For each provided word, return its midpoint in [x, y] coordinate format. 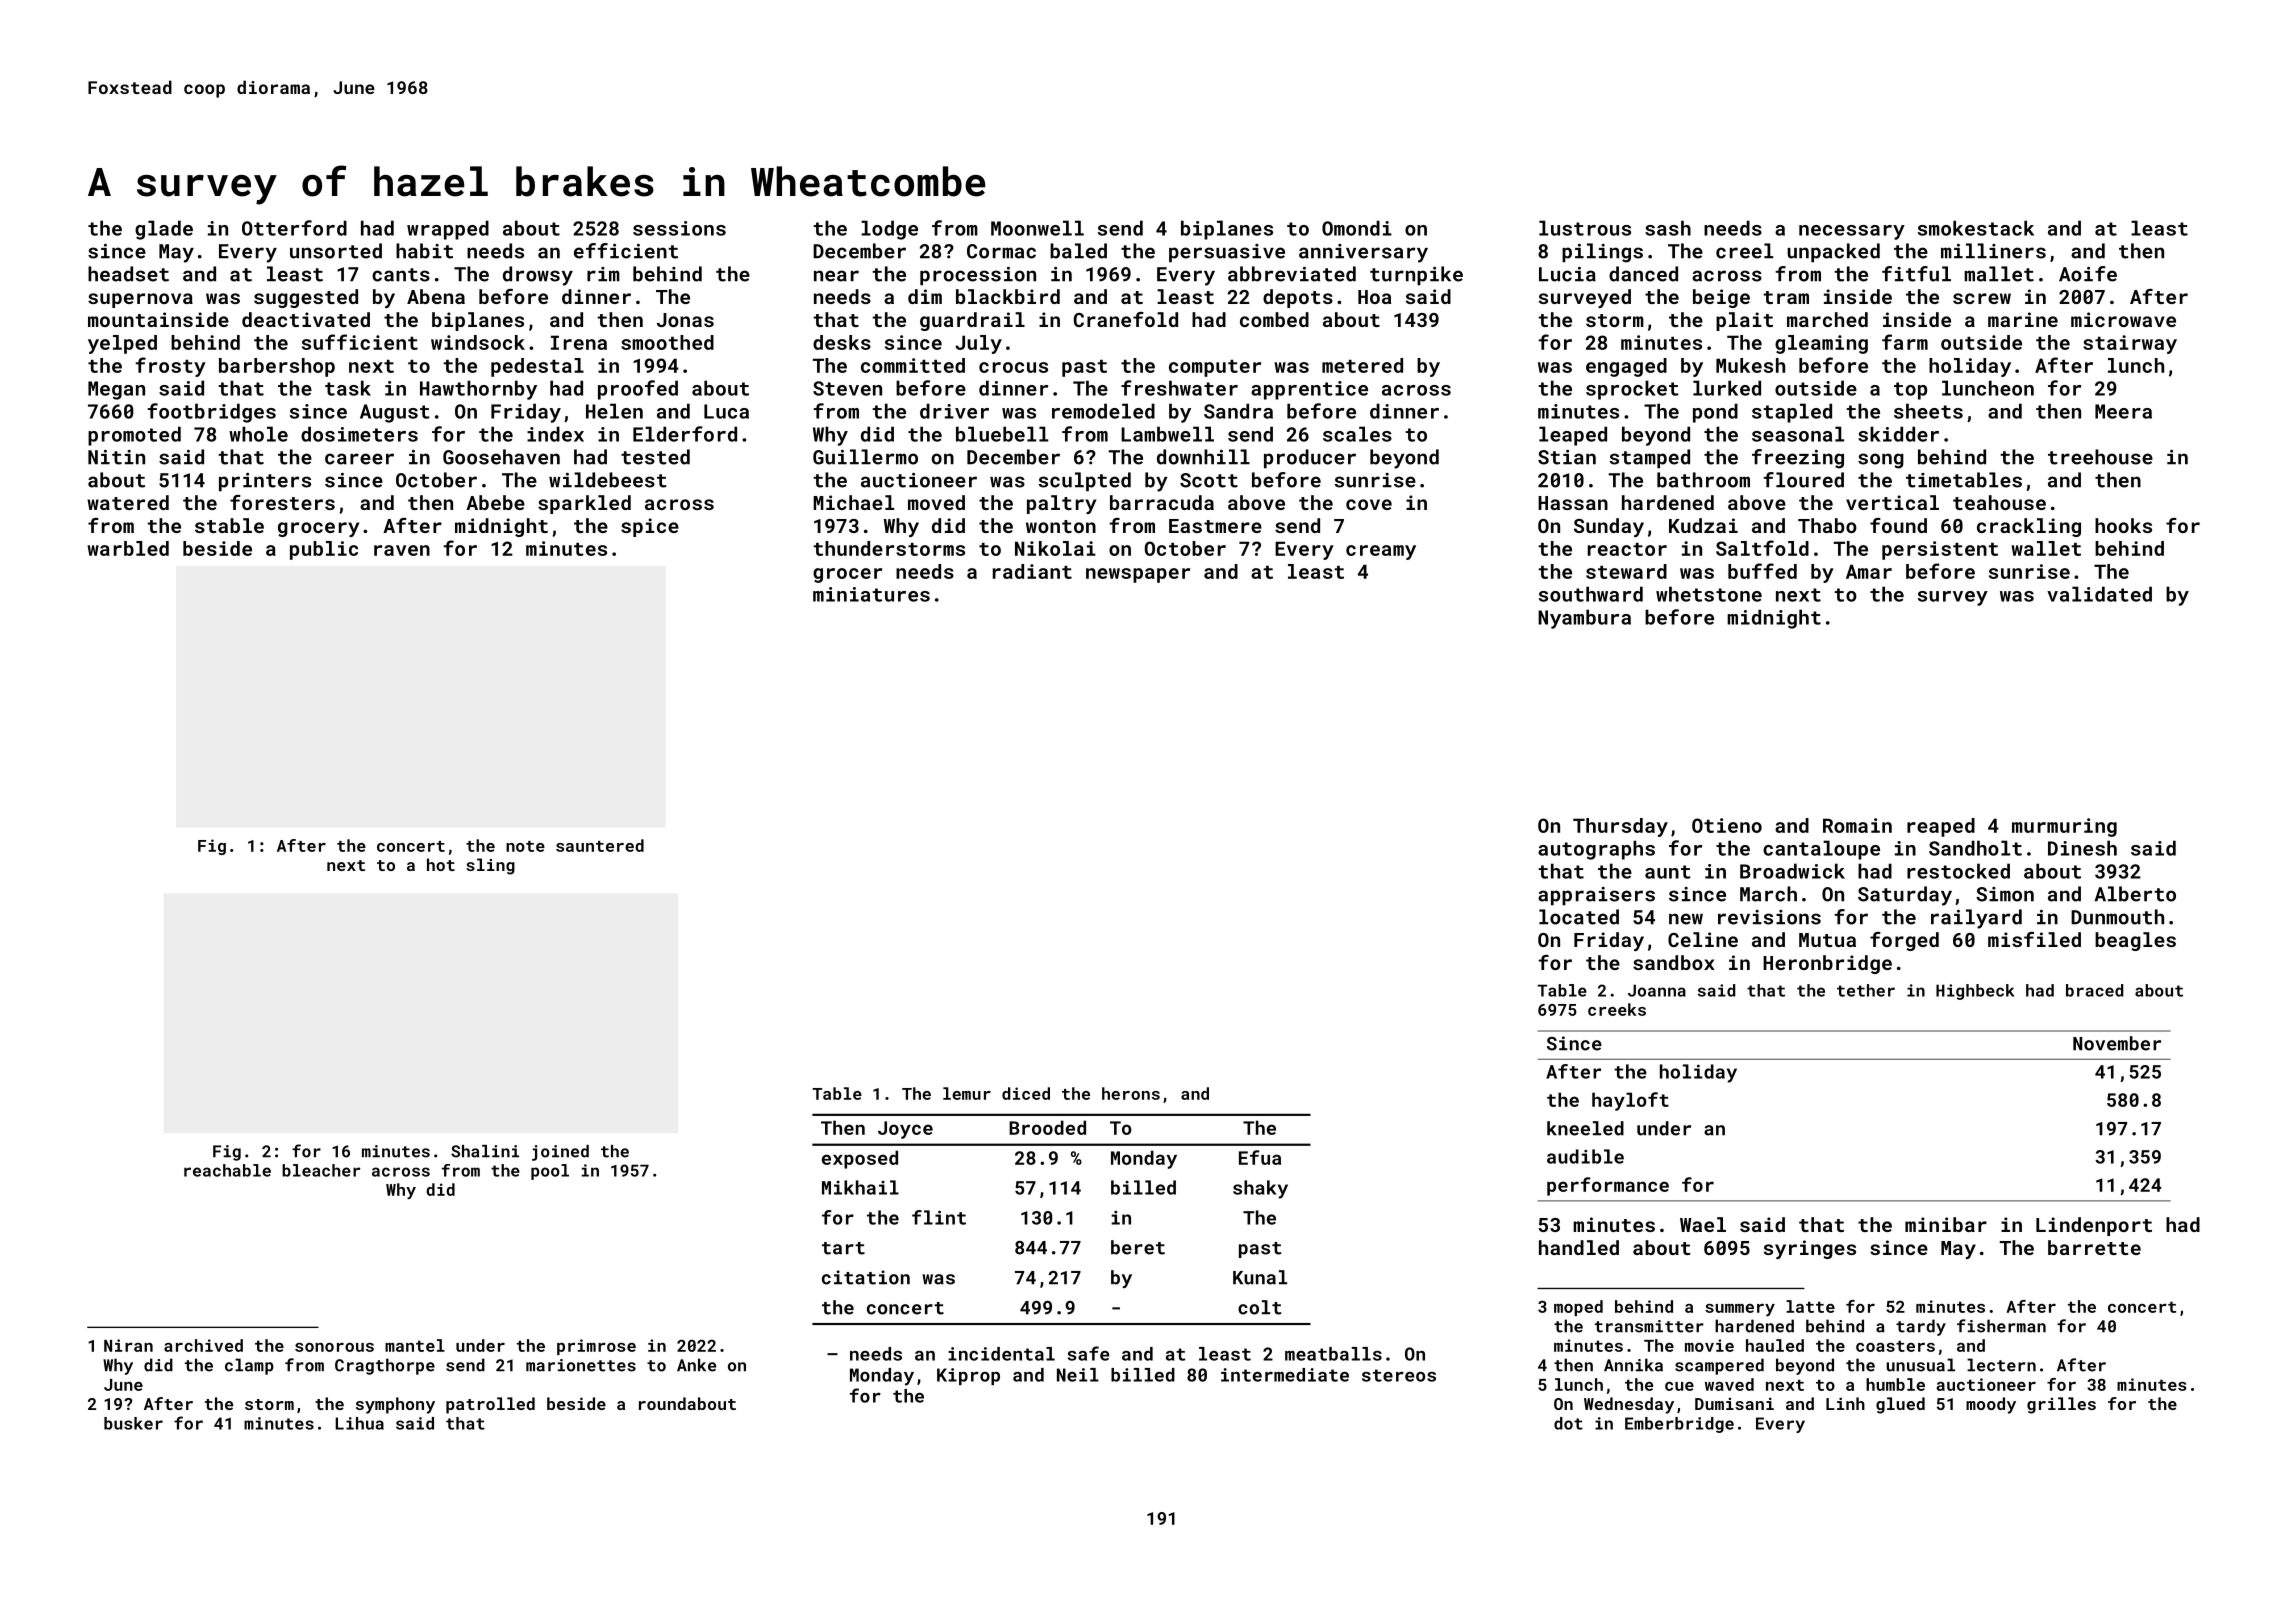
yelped [122, 344]
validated [2099, 594]
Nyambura [1584, 619]
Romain [1857, 825]
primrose [596, 1347]
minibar [1946, 1224]
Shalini [485, 1151]
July [978, 344]
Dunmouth [2117, 917]
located [1579, 917]
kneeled [1585, 1128]
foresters [282, 502]
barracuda [1162, 502]
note [525, 846]
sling [490, 866]
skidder [1898, 434]
